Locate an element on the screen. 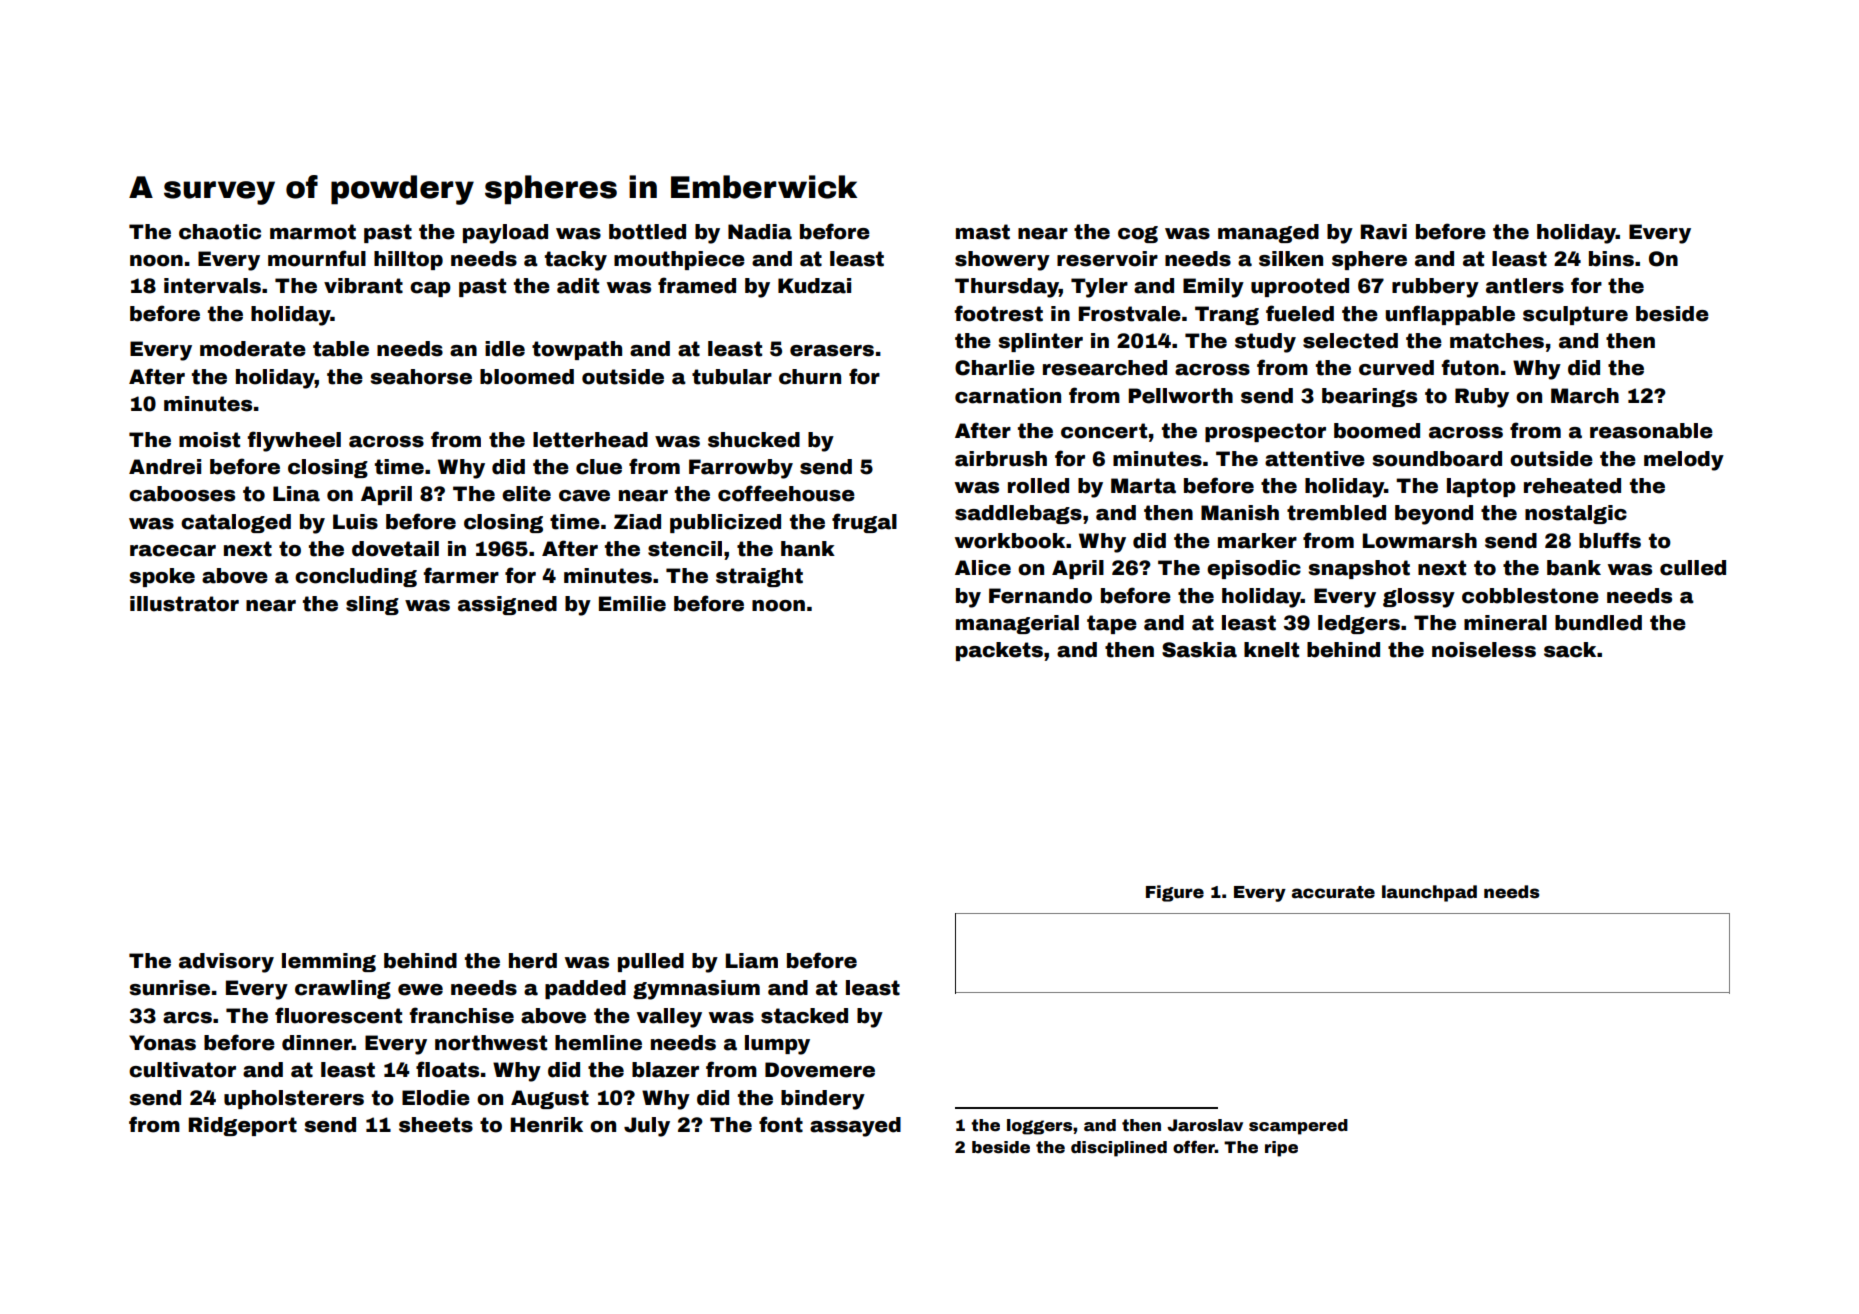 This screenshot has width=1859, height=1314. snapshot is located at coordinates (1359, 569).
